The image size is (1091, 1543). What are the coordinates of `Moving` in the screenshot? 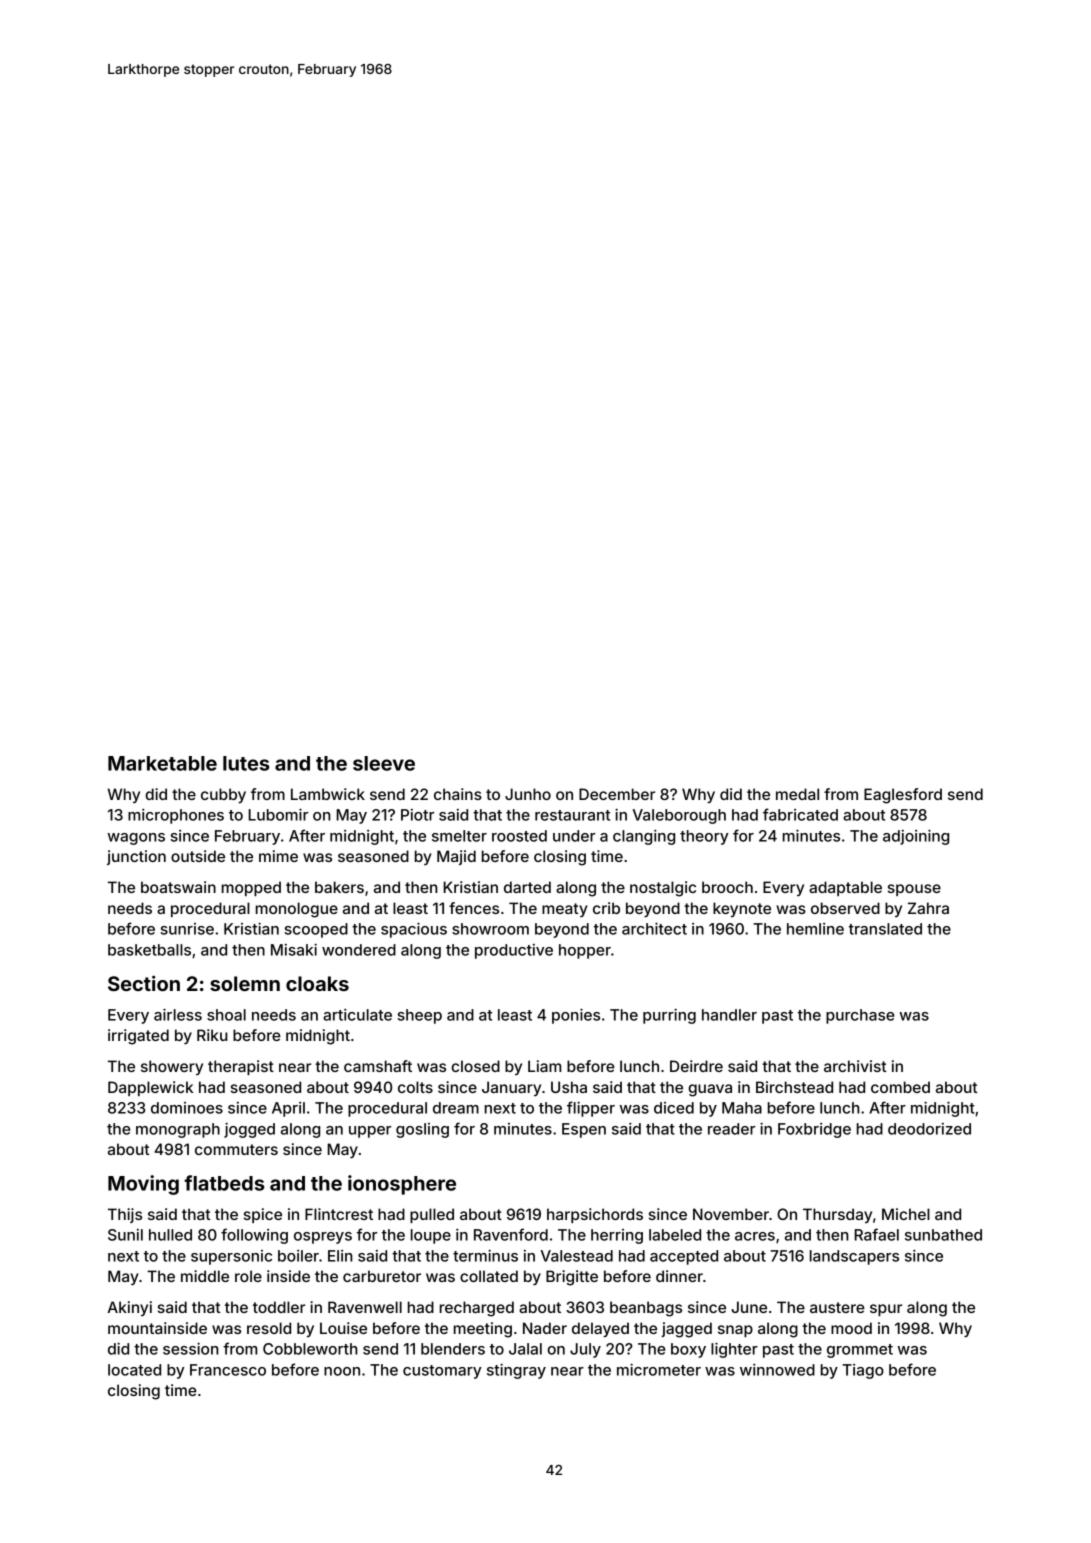 It's located at (143, 1185).
